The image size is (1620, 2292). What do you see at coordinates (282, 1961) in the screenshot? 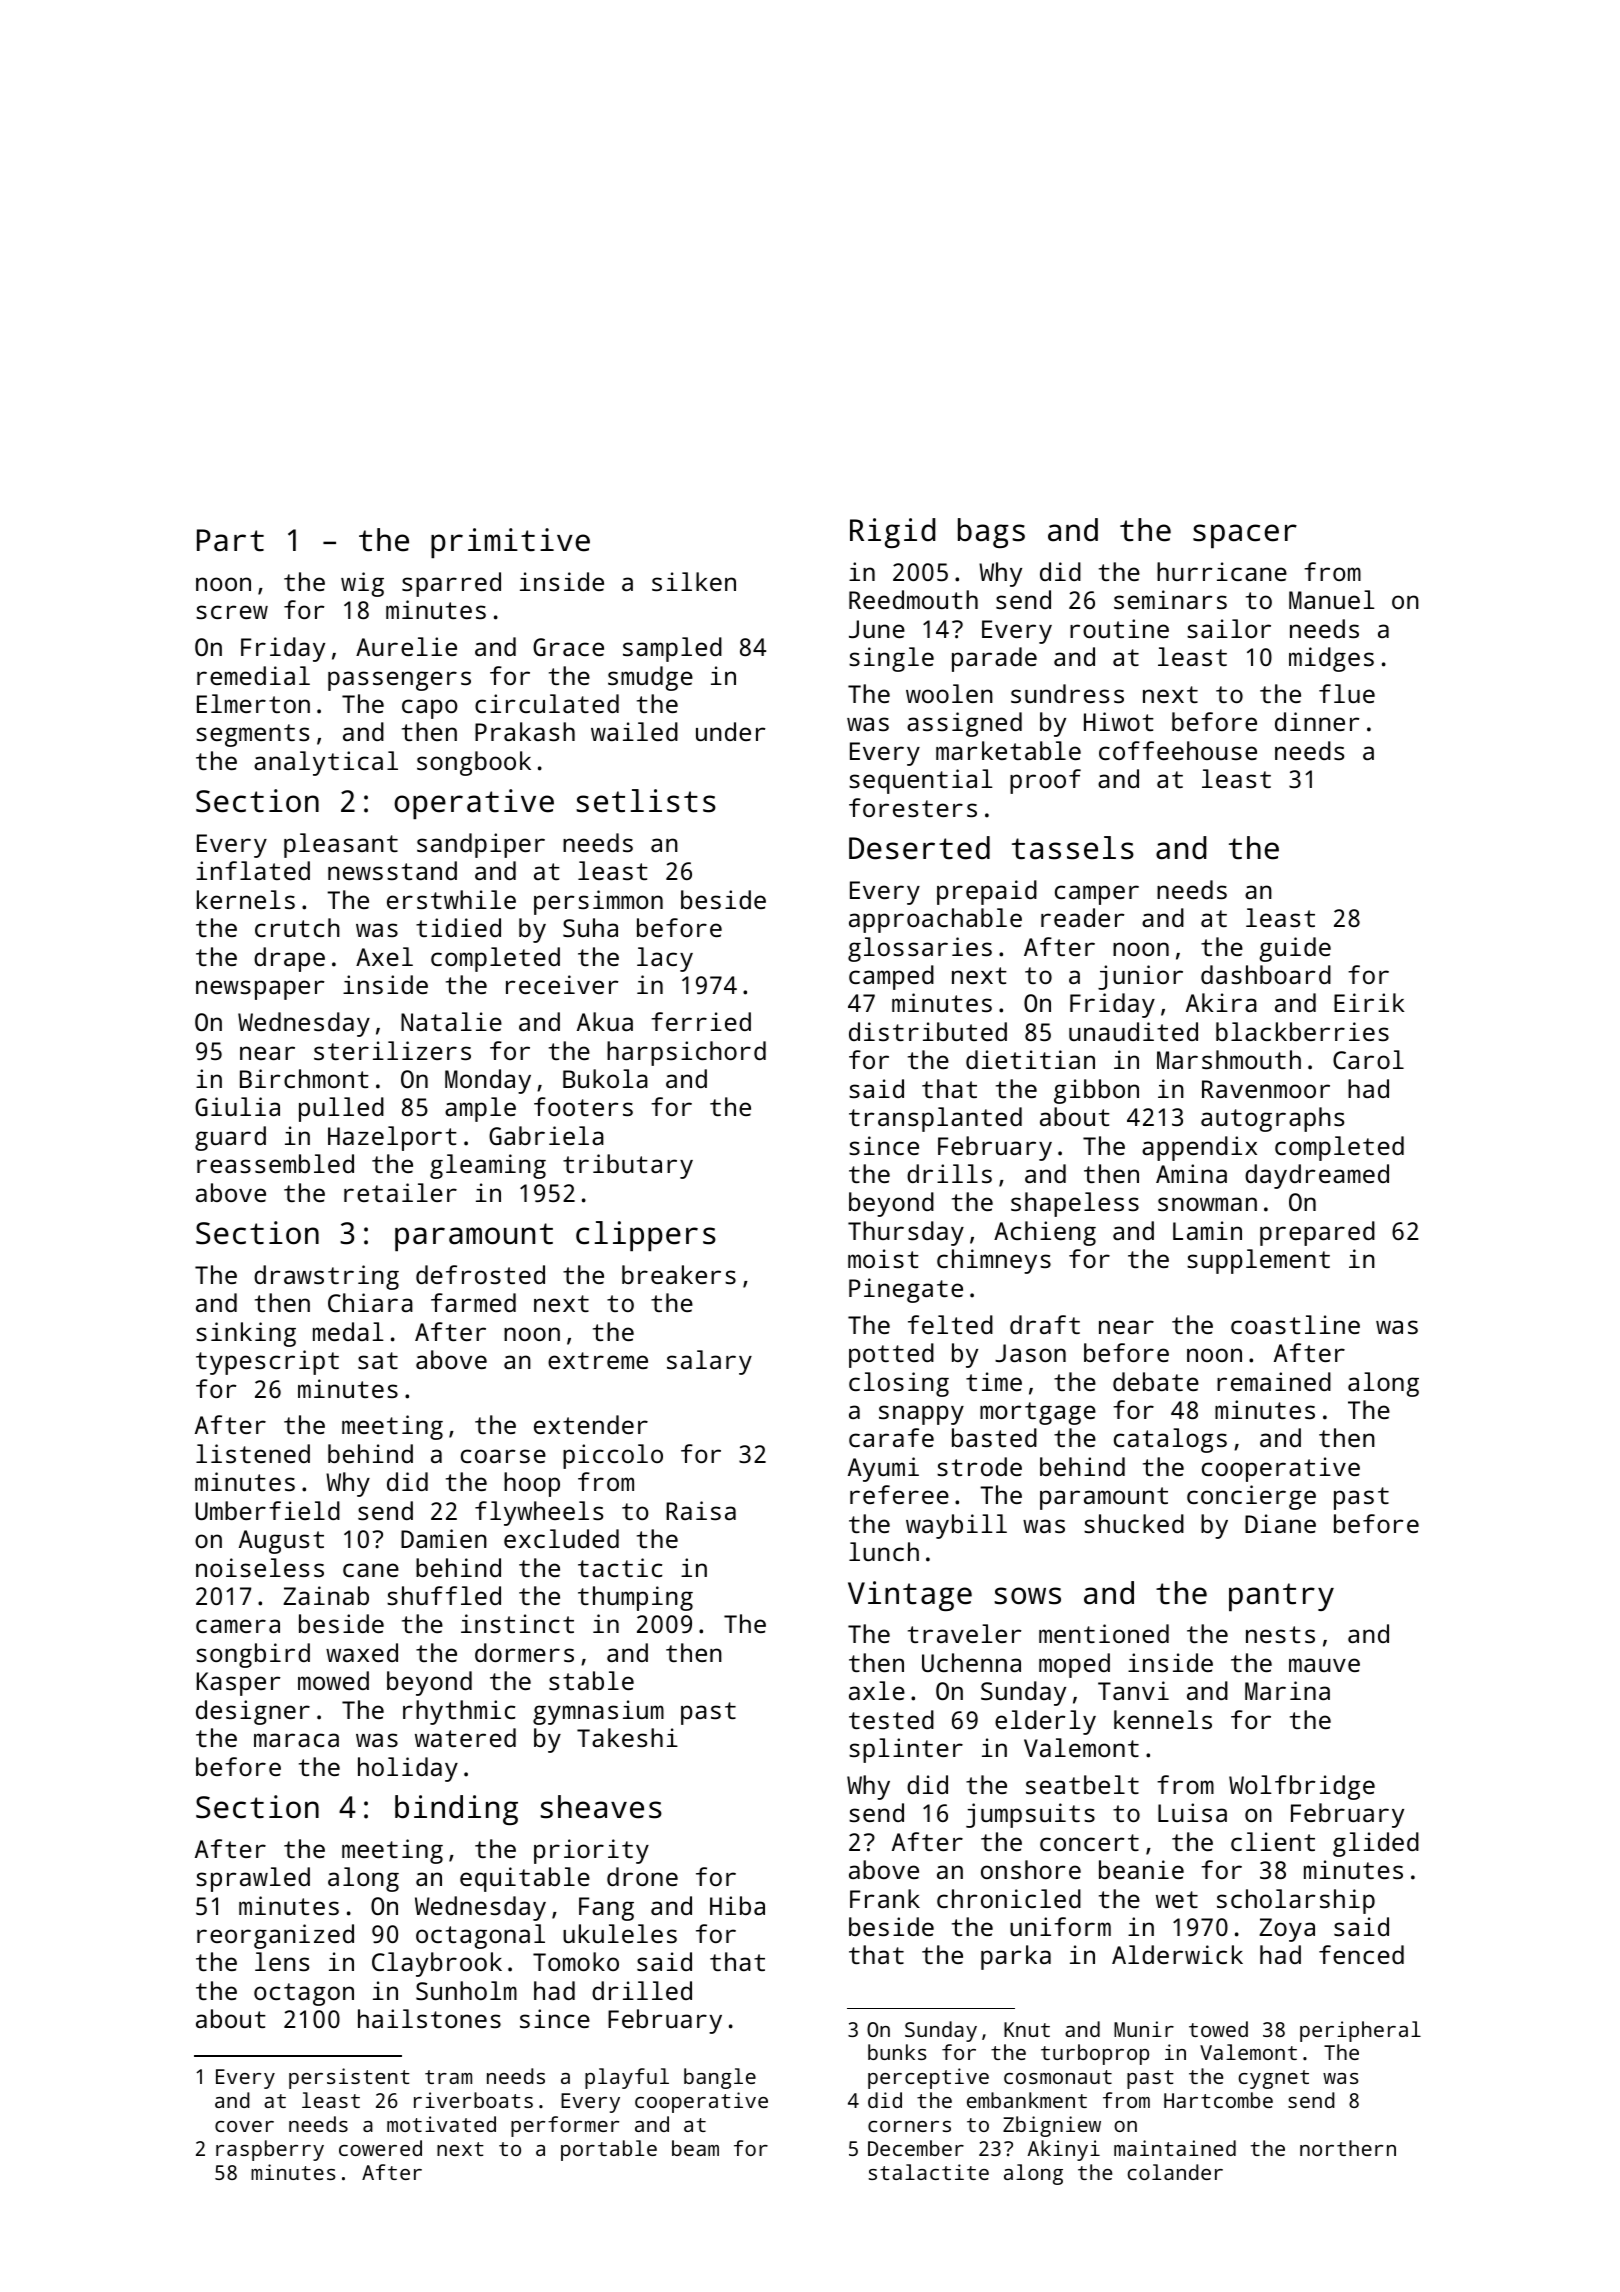
I see `lens` at bounding box center [282, 1961].
